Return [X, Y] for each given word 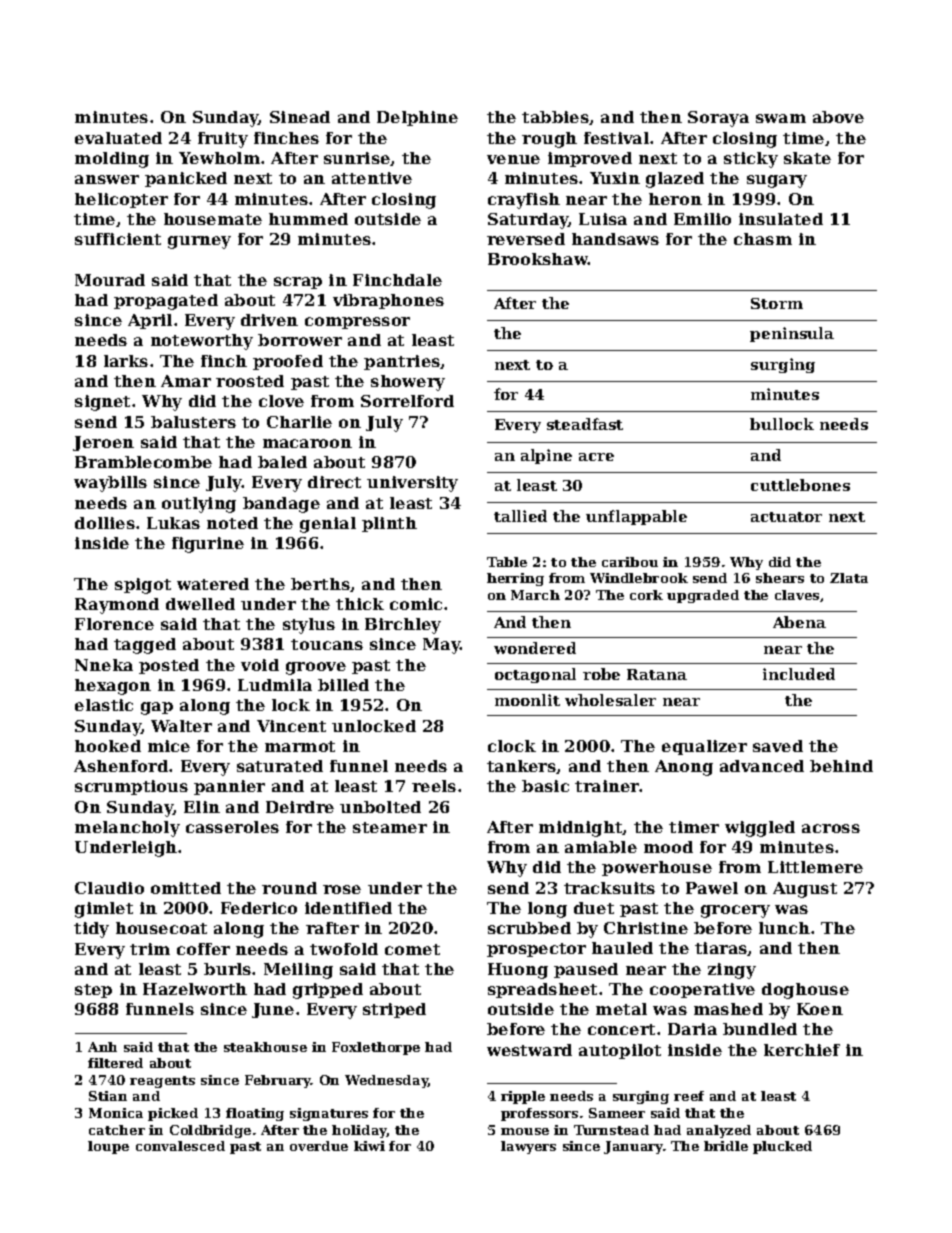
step [93, 991]
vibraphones [388, 301]
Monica [116, 1113]
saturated [280, 766]
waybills [110, 484]
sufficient [118, 239]
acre [596, 457]
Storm [777, 303]
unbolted [380, 807]
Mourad [110, 280]
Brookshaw [538, 259]
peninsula [792, 334]
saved [778, 746]
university [412, 484]
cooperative [702, 990]
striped [394, 1010]
